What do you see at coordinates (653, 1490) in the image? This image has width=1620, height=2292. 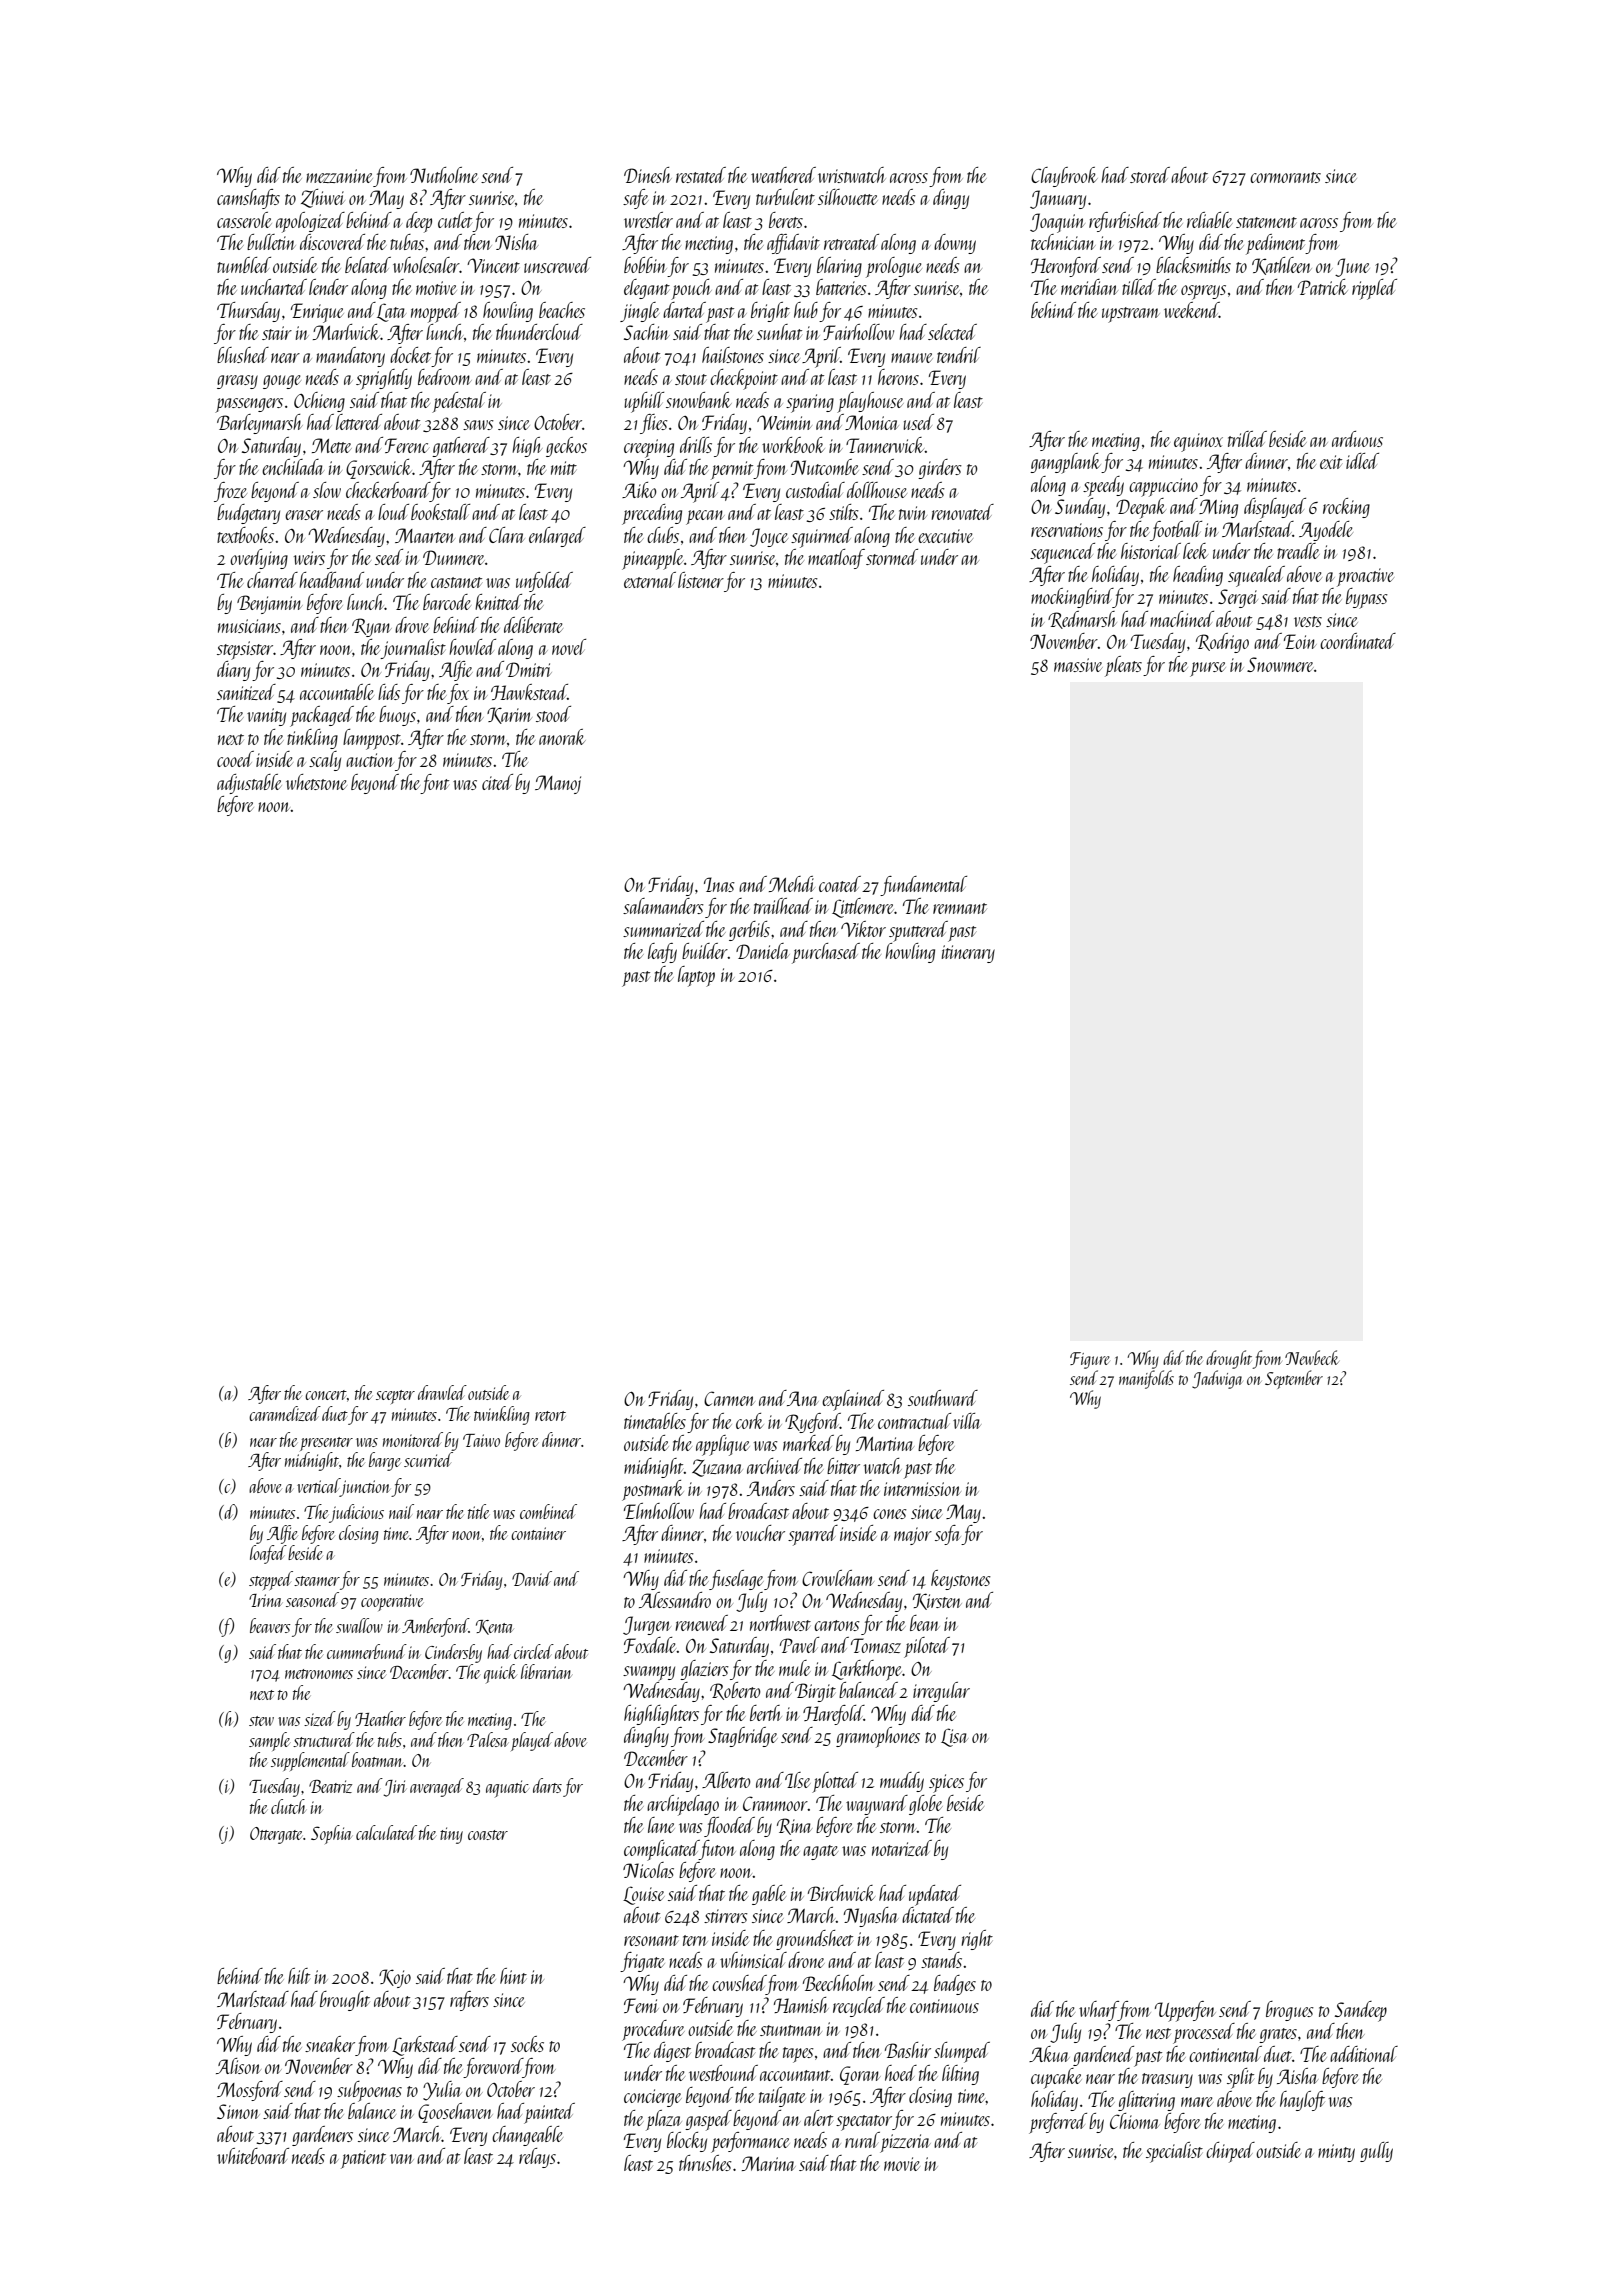 I see `postmark` at bounding box center [653, 1490].
